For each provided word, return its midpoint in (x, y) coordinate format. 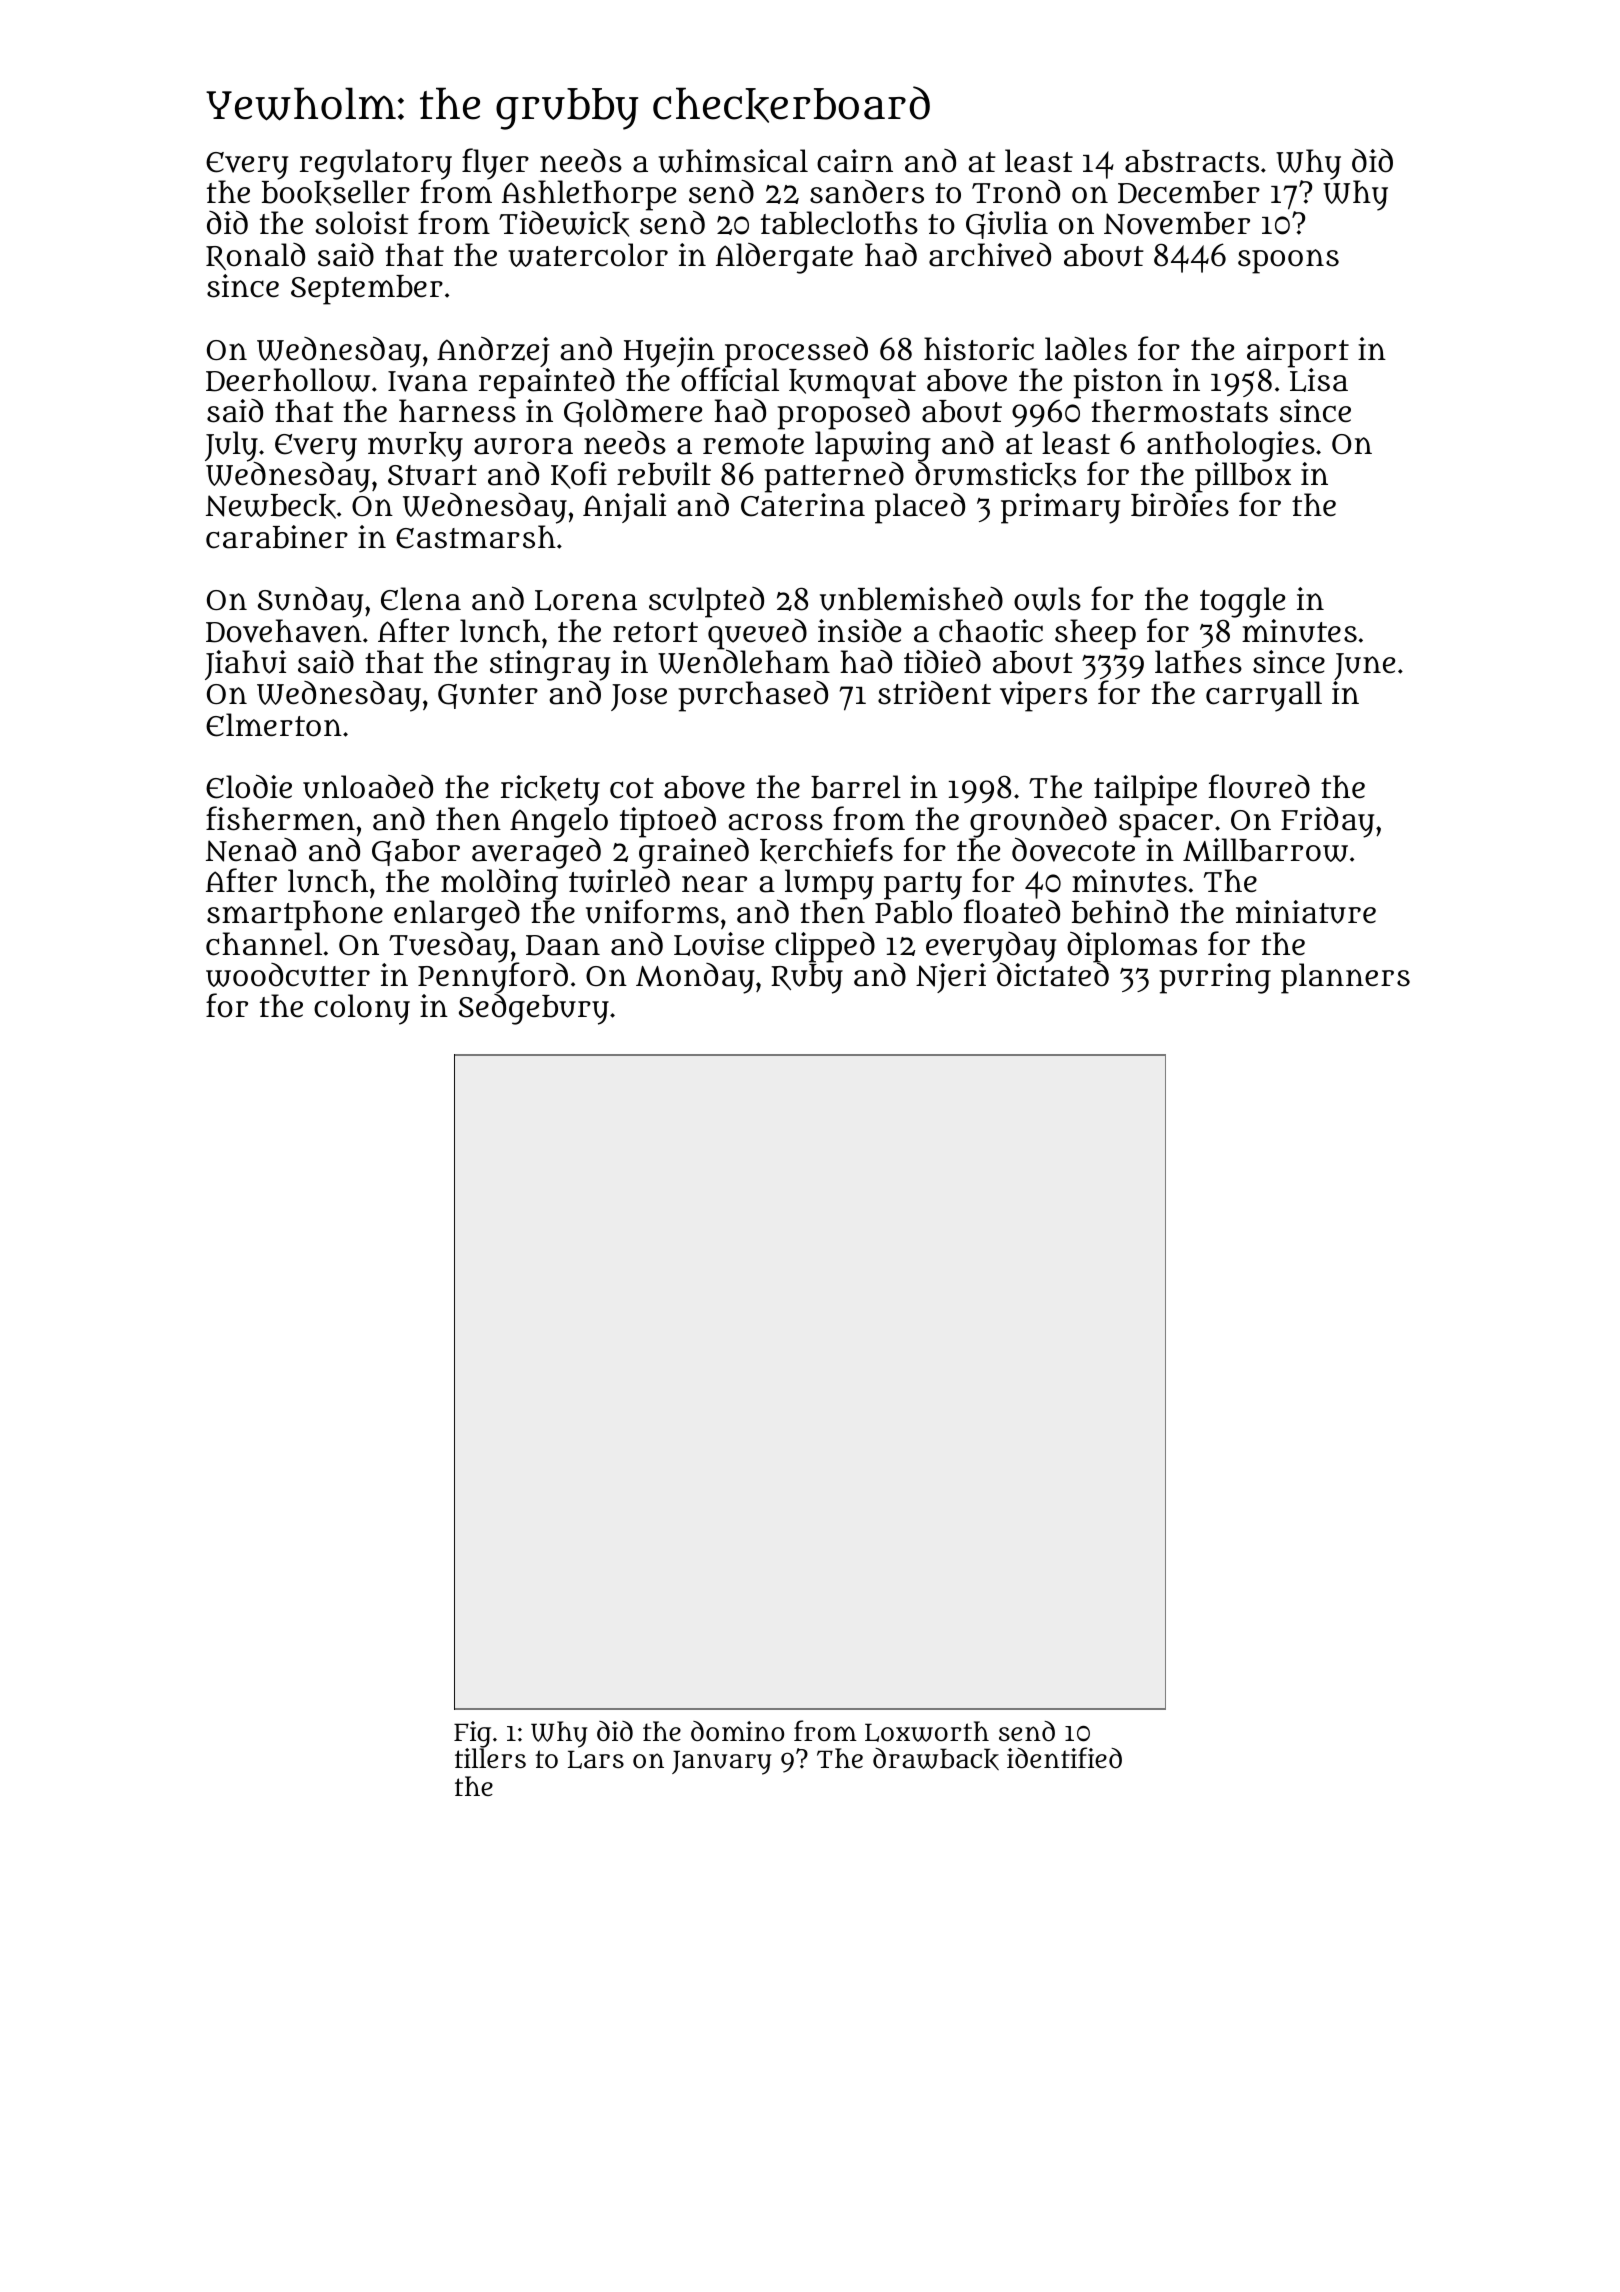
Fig (472, 1735)
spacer (1166, 825)
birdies (1180, 505)
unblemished (911, 599)
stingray (550, 665)
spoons (1288, 261)
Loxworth (927, 1731)
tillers (490, 1758)
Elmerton (274, 725)
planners (1345, 978)
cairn (855, 161)
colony (362, 1009)
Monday (695, 978)
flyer (495, 164)
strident (934, 693)
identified (1064, 1757)
